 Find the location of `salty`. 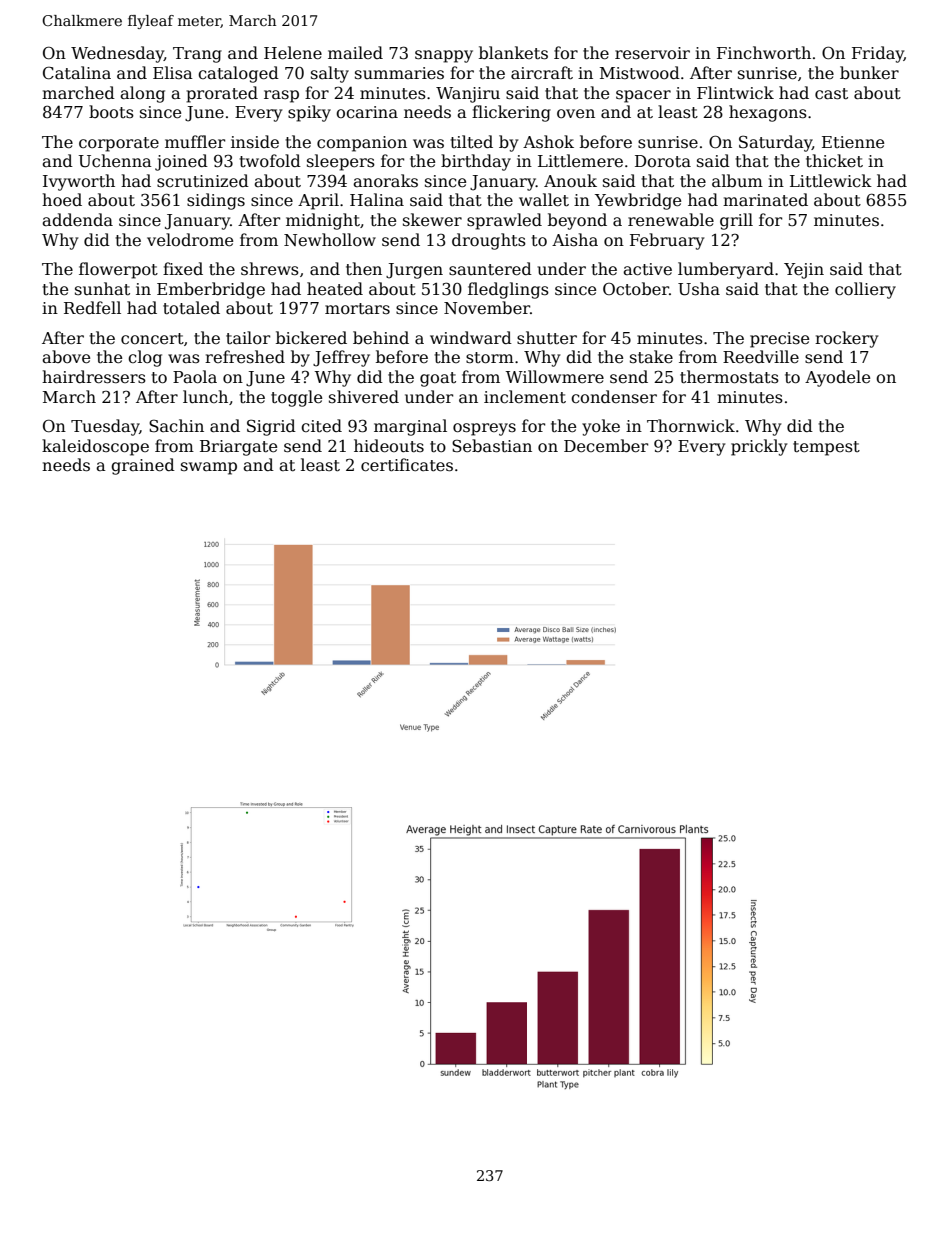

salty is located at coordinates (330, 74).
